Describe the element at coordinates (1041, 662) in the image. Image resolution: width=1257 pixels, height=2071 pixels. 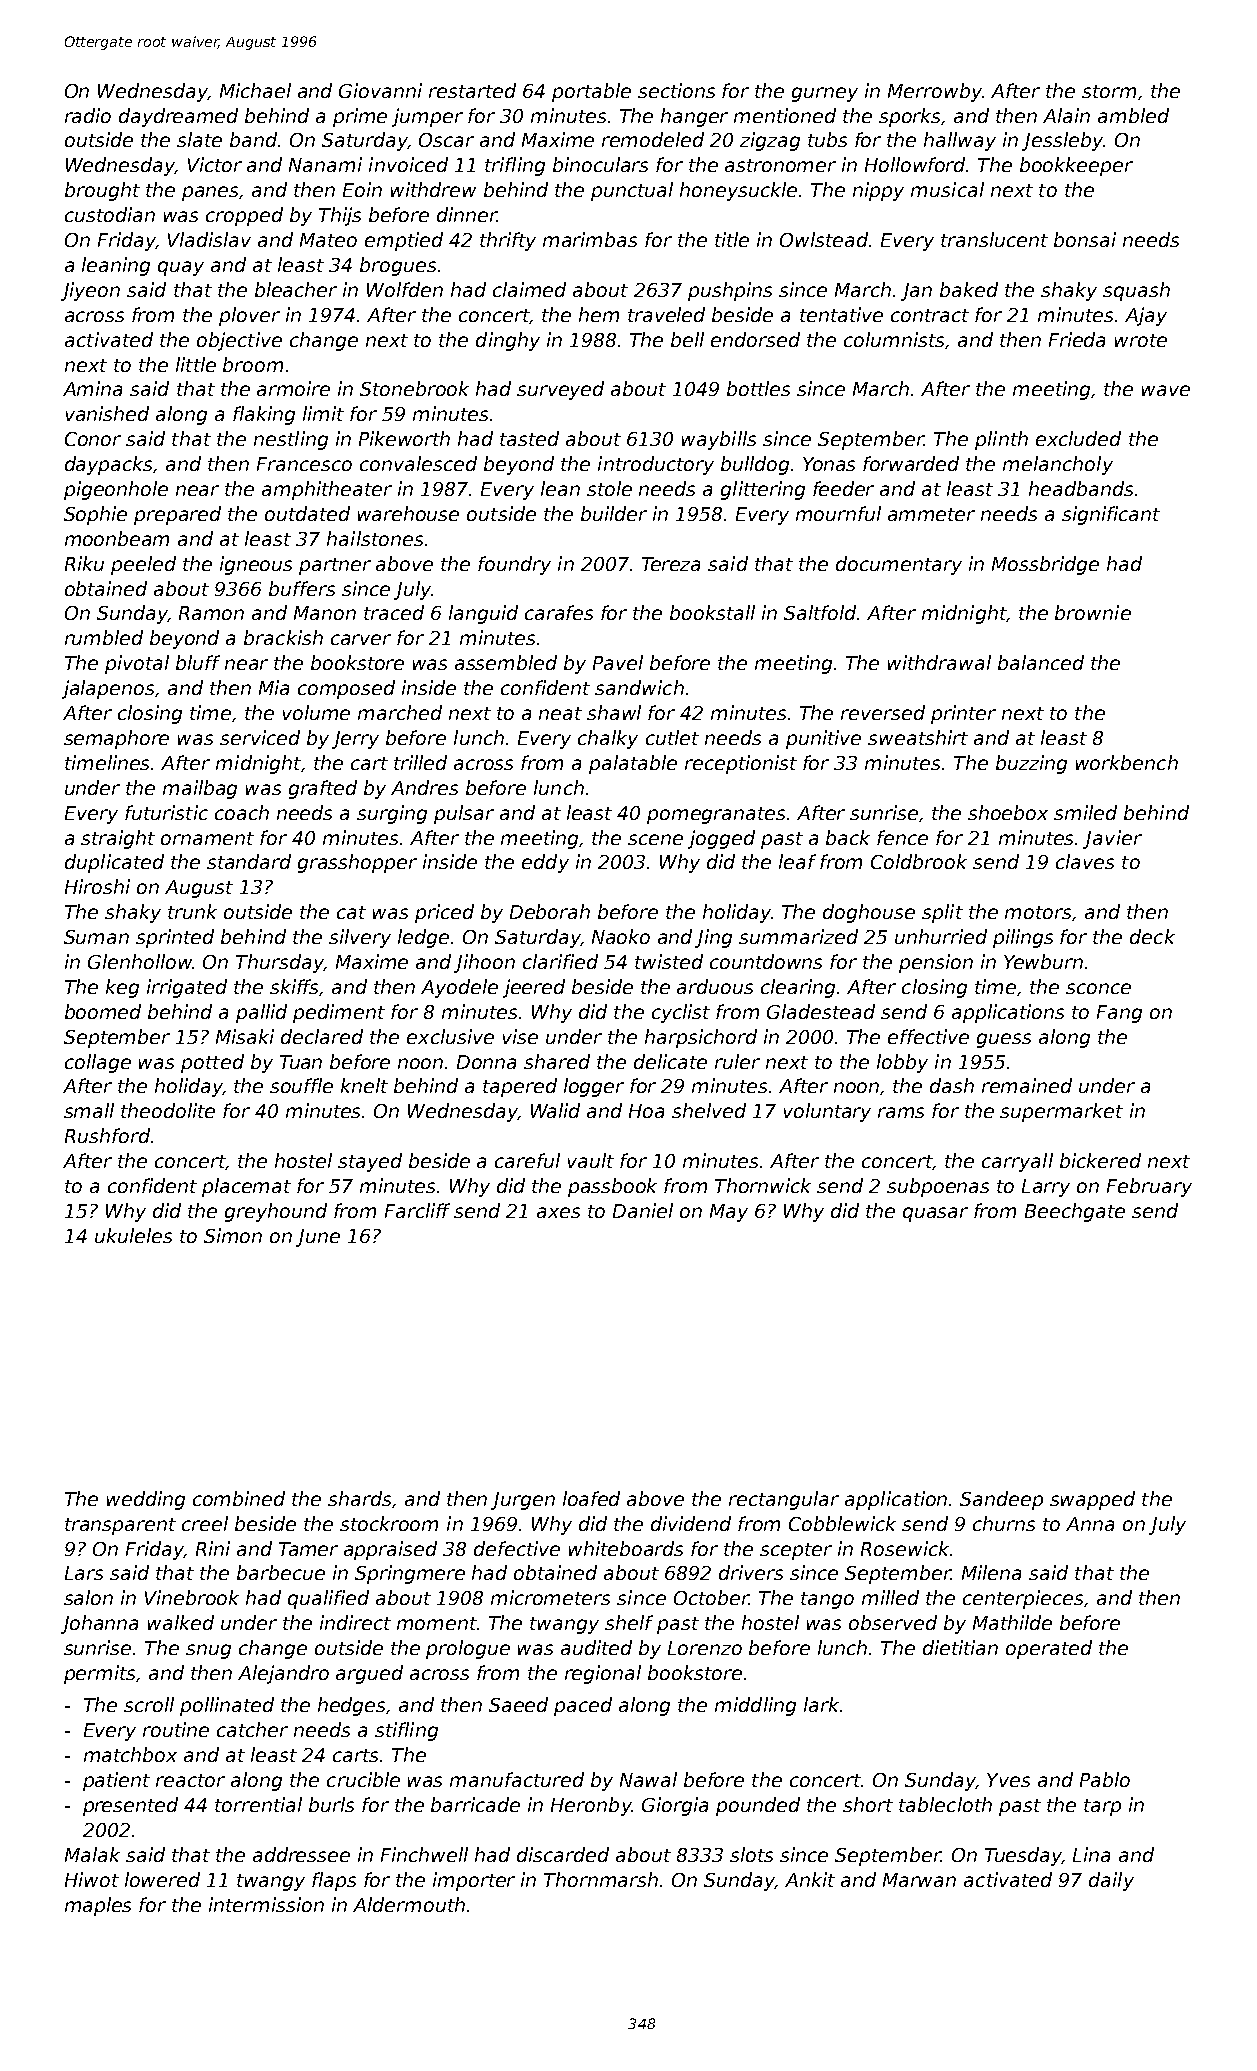
I see `balanced` at that location.
